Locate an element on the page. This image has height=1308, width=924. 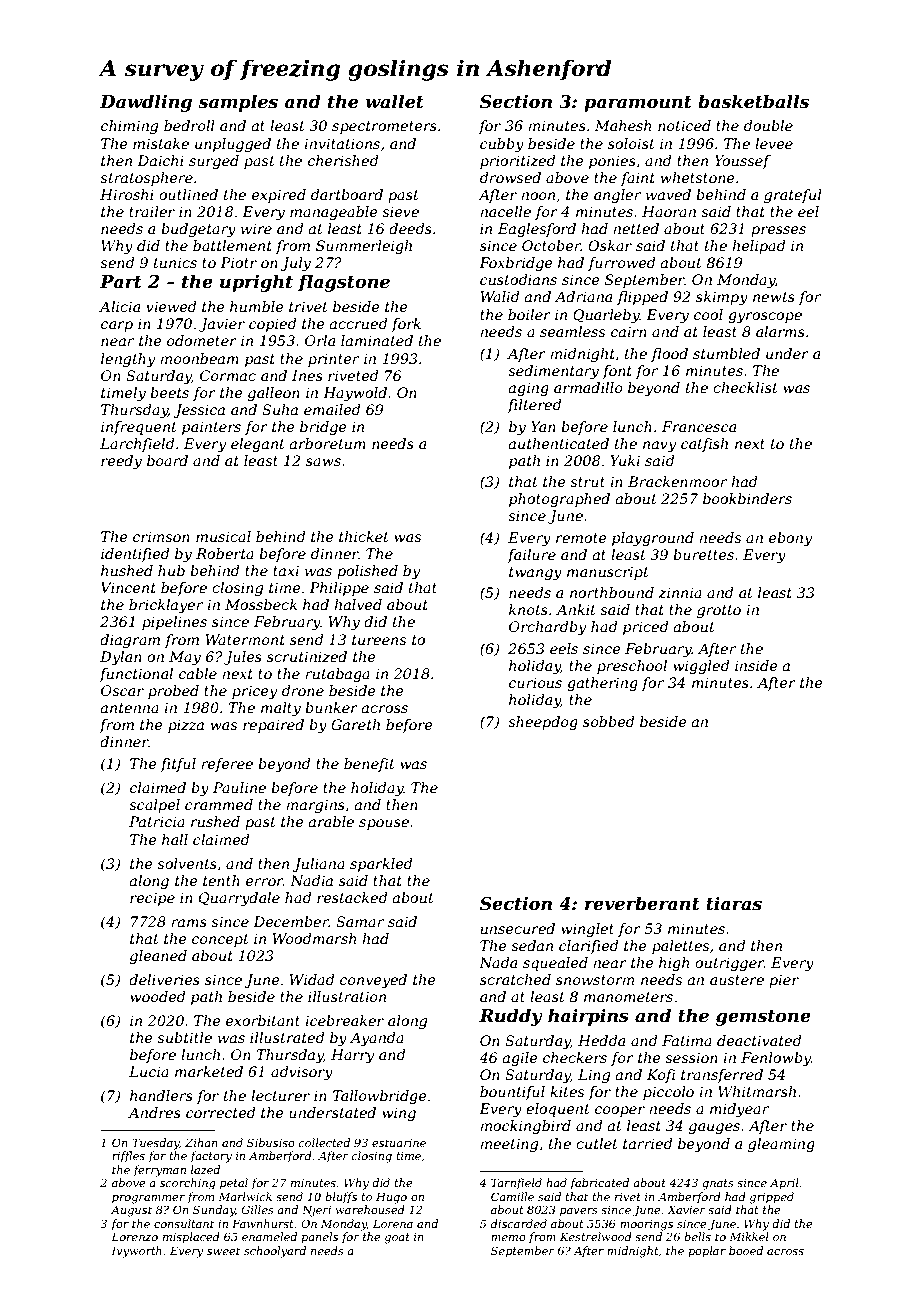
unplugged is located at coordinates (233, 145).
